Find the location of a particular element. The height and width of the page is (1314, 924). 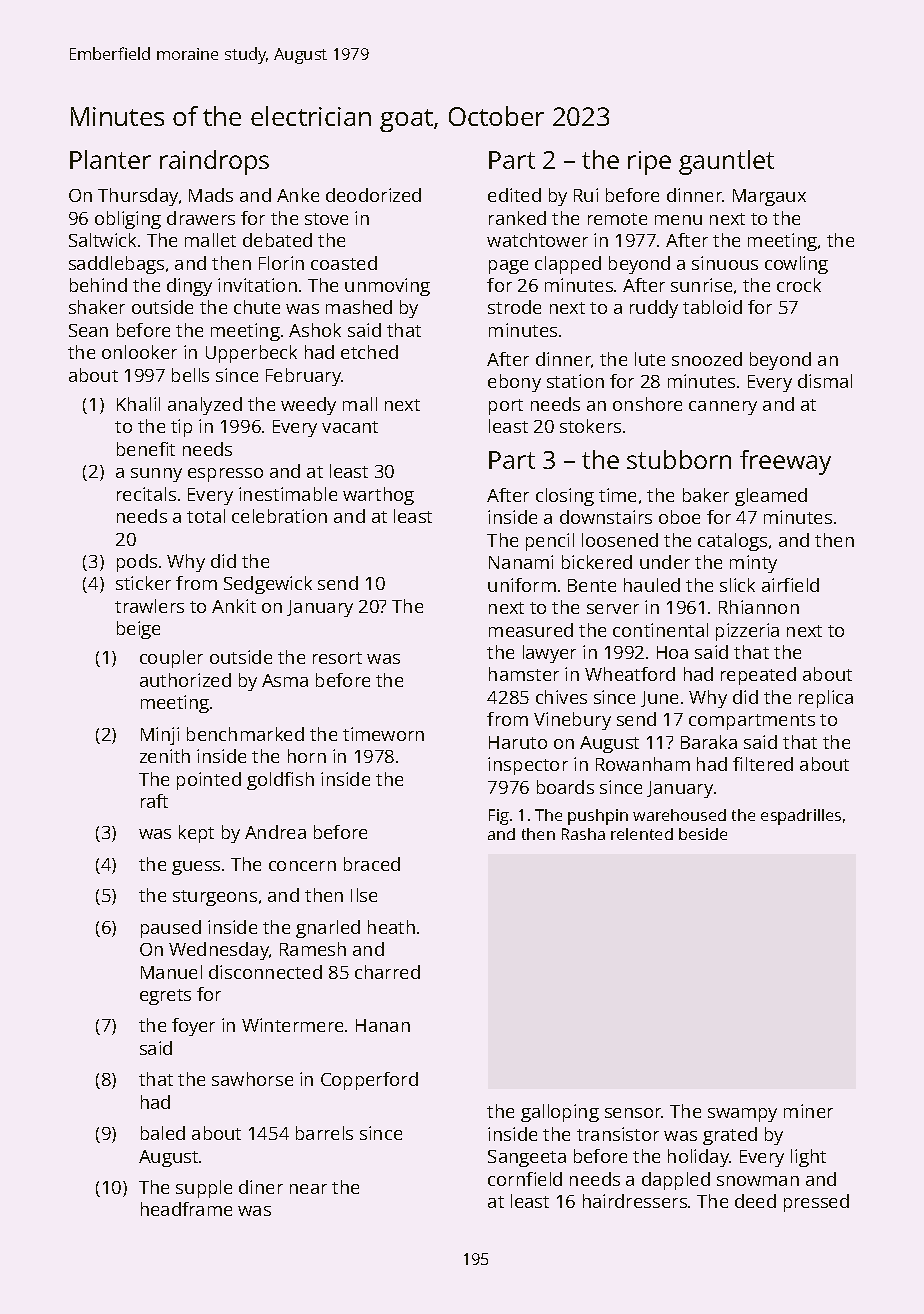

etched is located at coordinates (369, 352).
